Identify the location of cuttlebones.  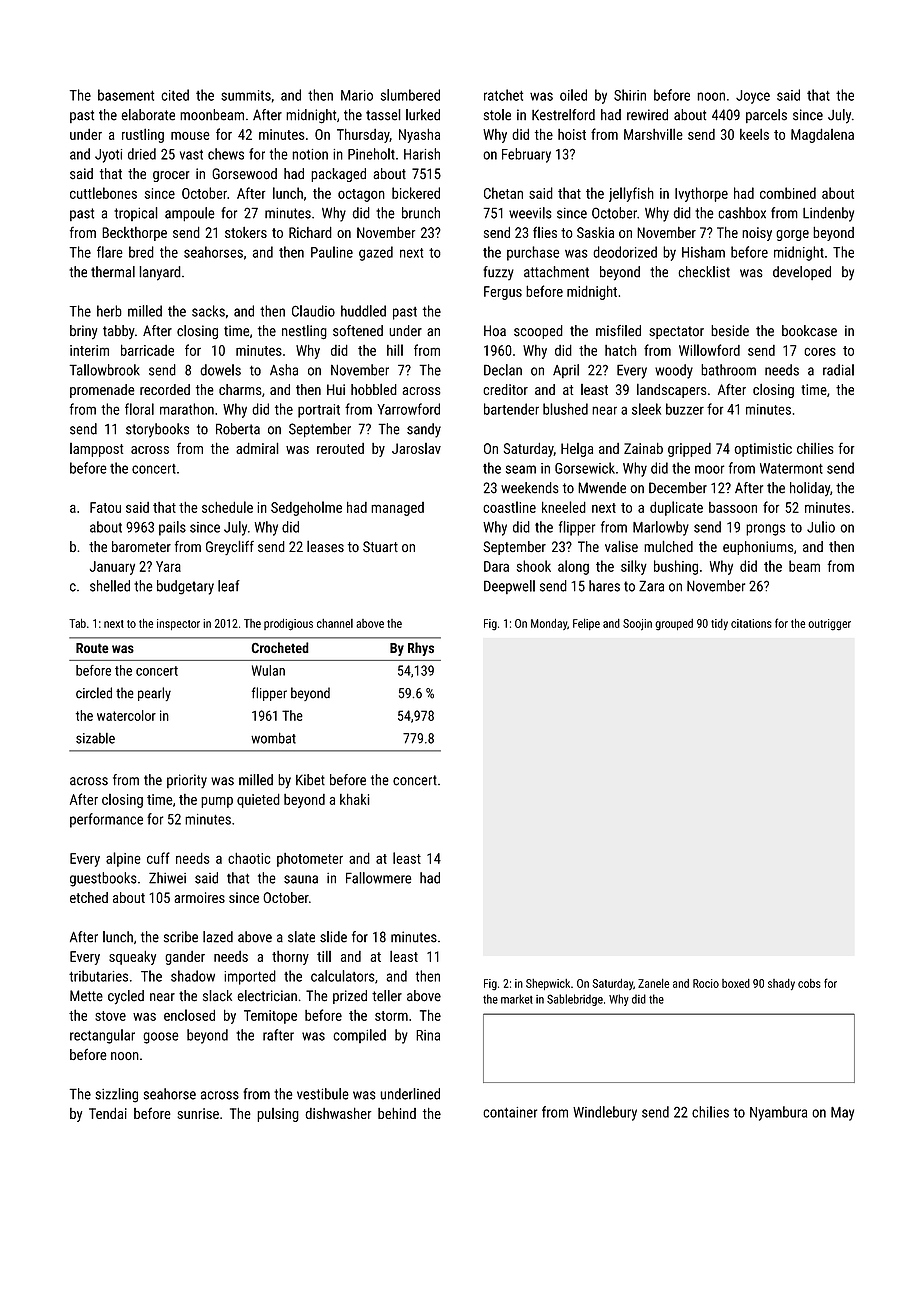
(103, 193).
